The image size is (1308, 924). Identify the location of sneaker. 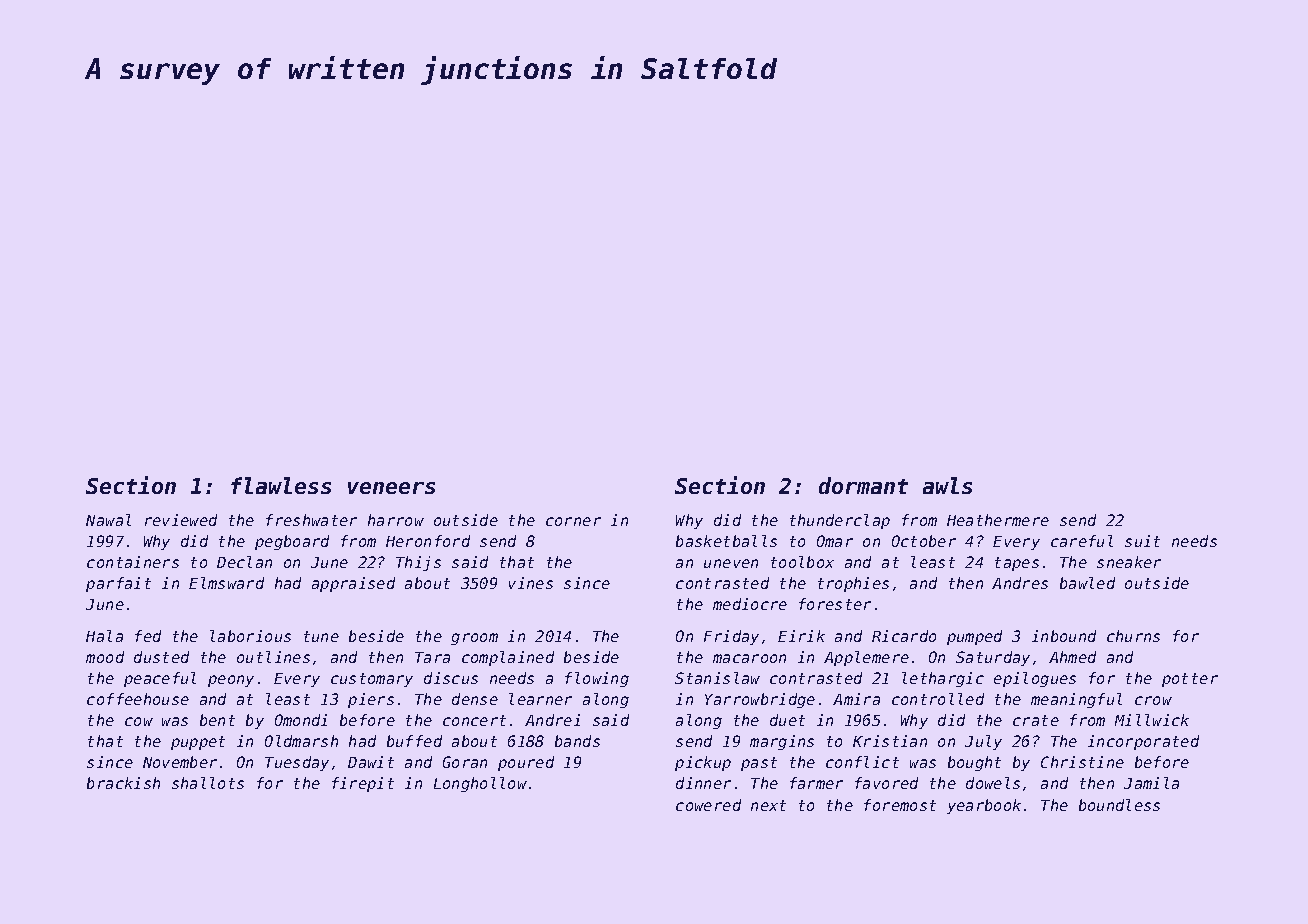
(1129, 562).
